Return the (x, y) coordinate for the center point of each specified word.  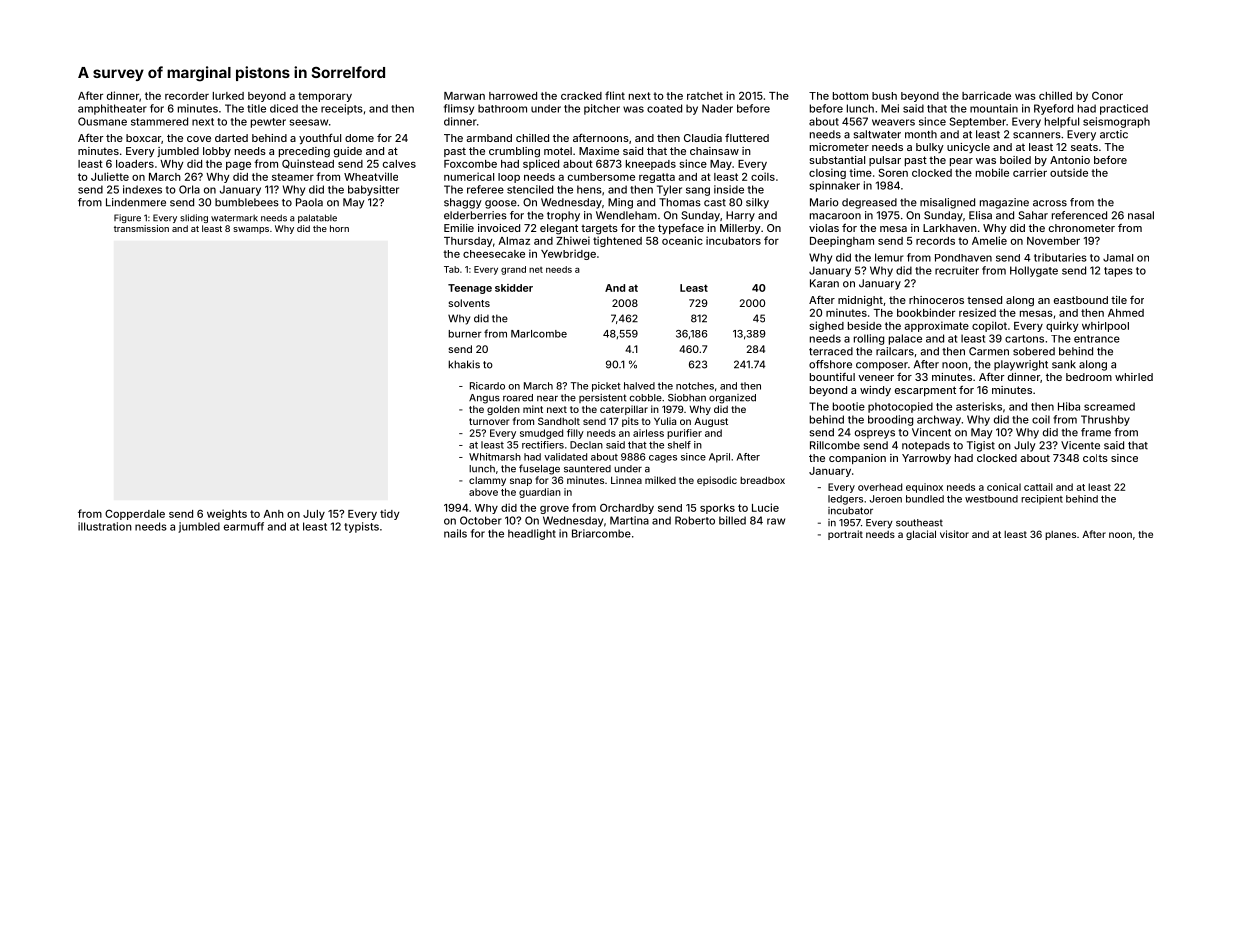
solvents (469, 303)
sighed (826, 326)
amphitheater (112, 109)
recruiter (957, 270)
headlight (532, 534)
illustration (105, 526)
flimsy (459, 109)
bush (884, 96)
